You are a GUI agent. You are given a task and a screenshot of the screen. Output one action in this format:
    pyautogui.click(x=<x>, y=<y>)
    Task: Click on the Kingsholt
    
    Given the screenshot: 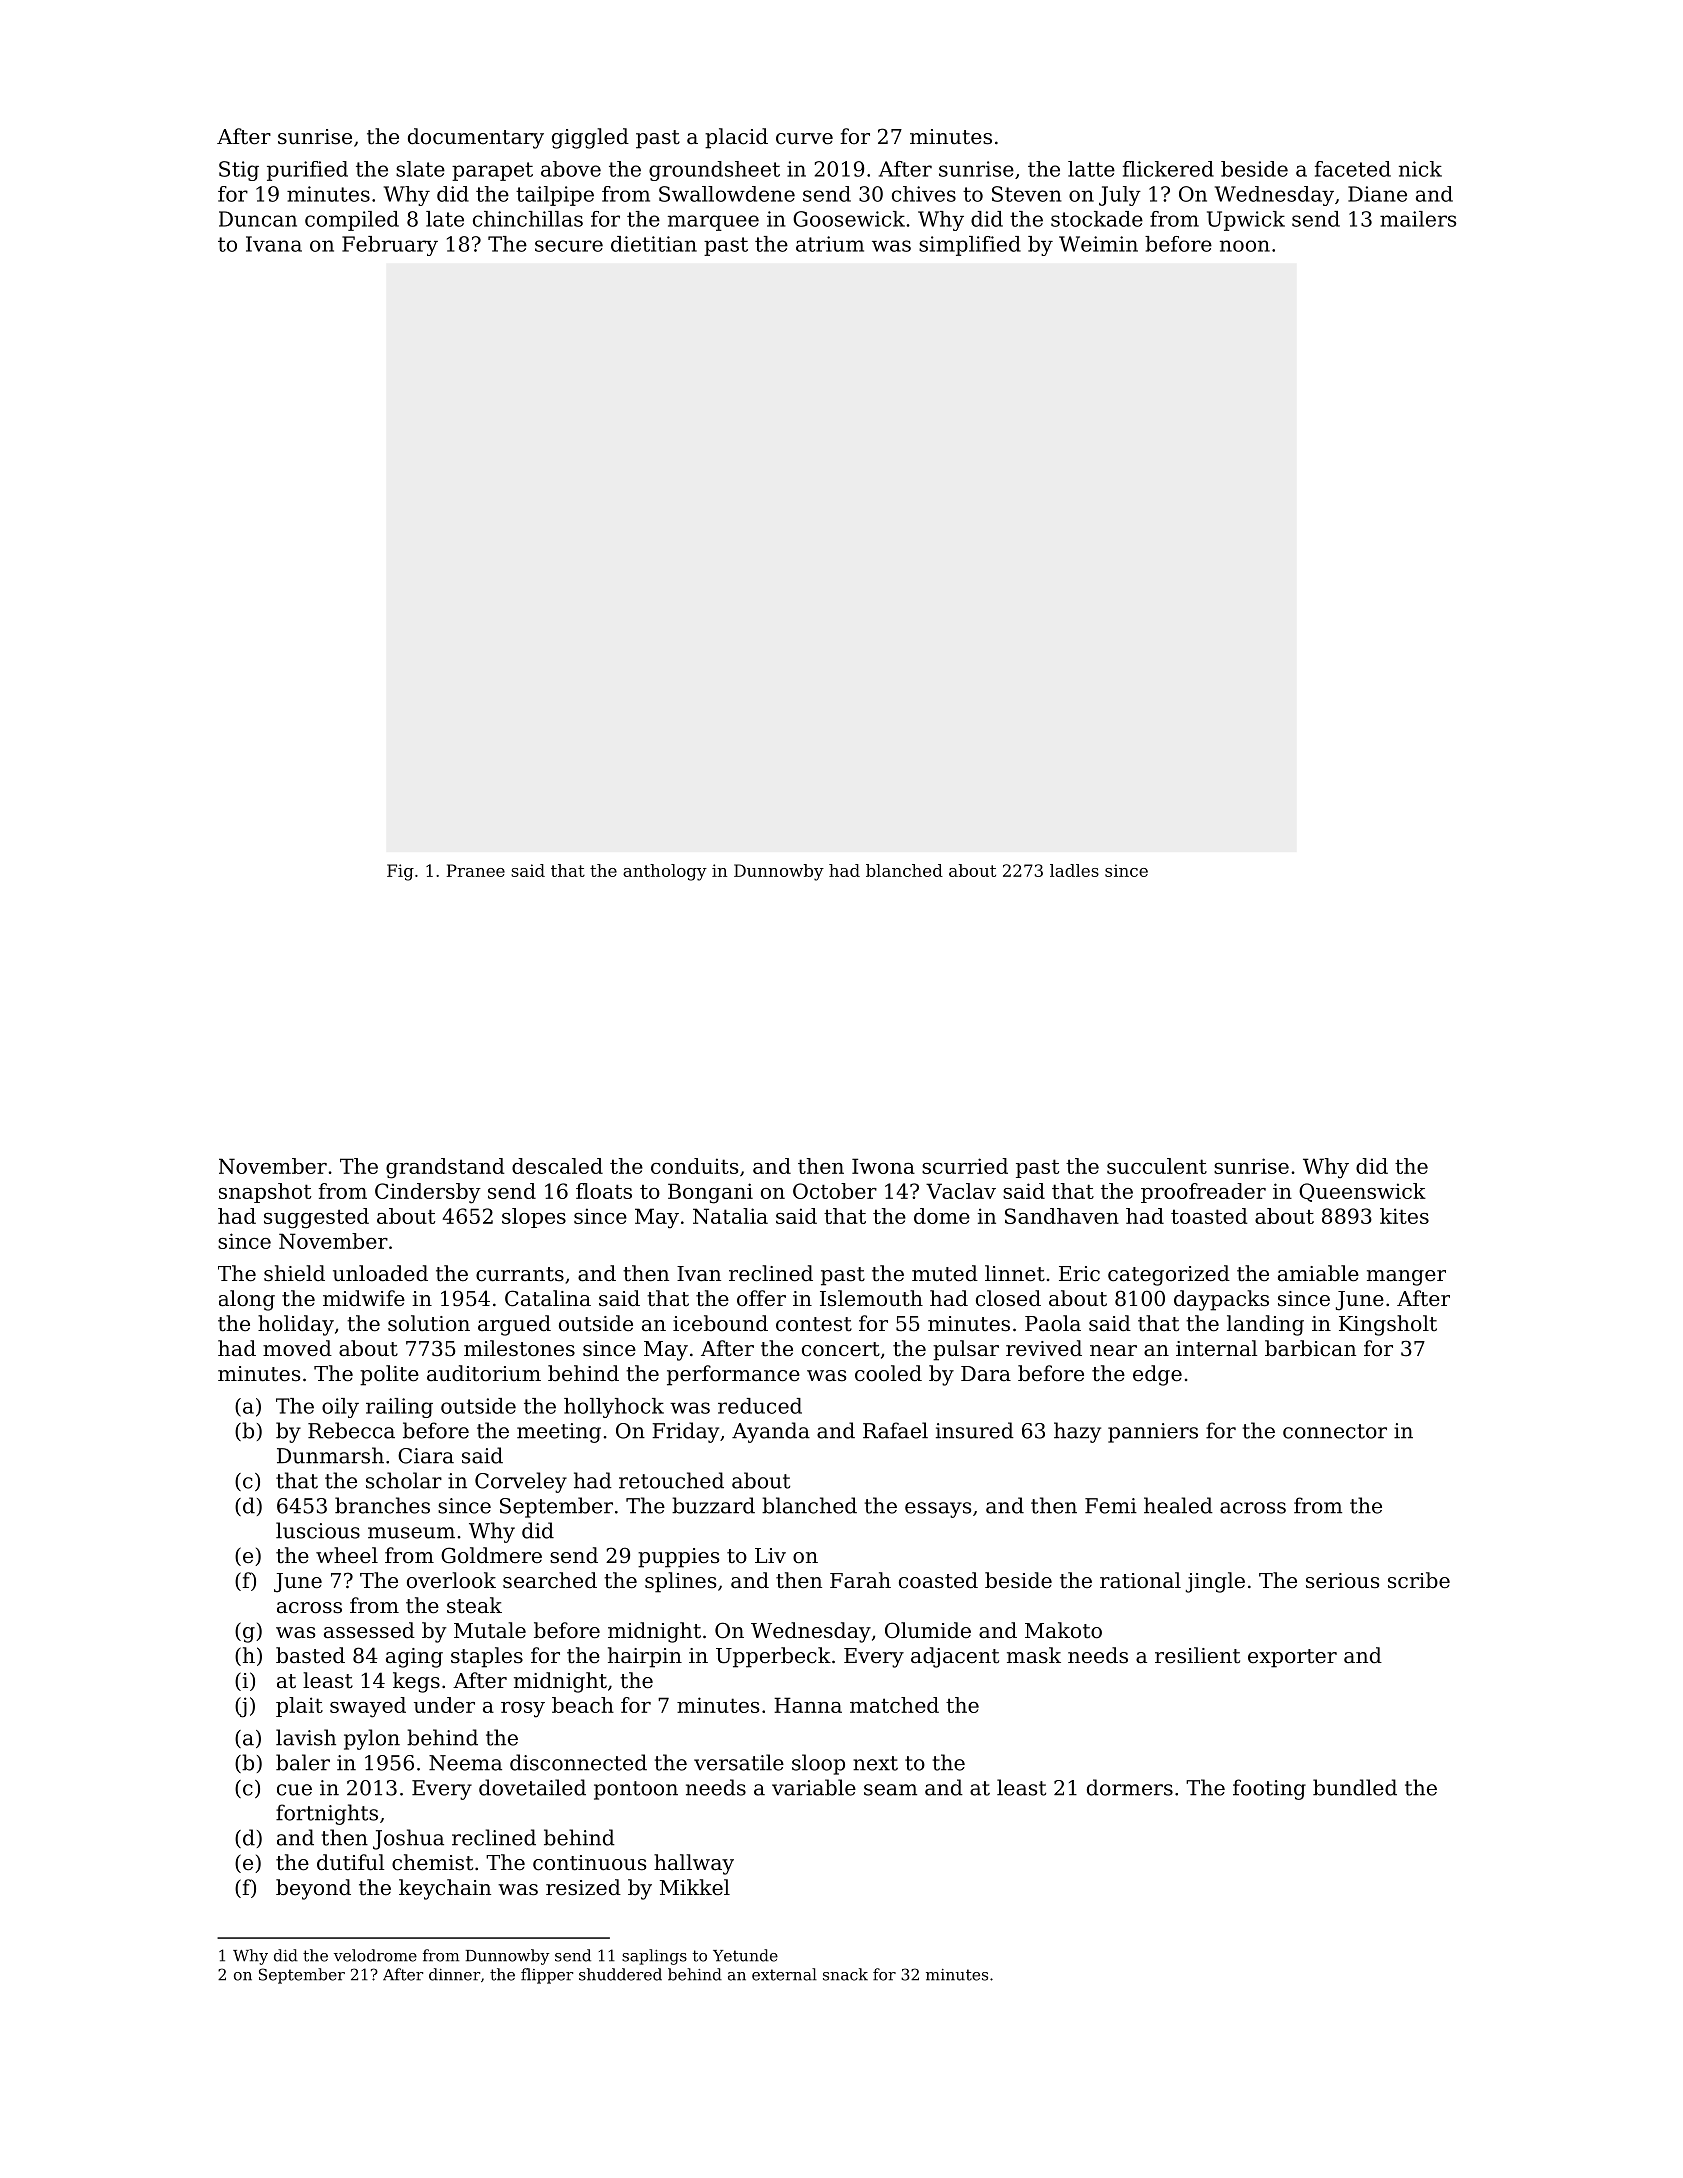 What is the action you would take?
    pyautogui.click(x=1388, y=1325)
